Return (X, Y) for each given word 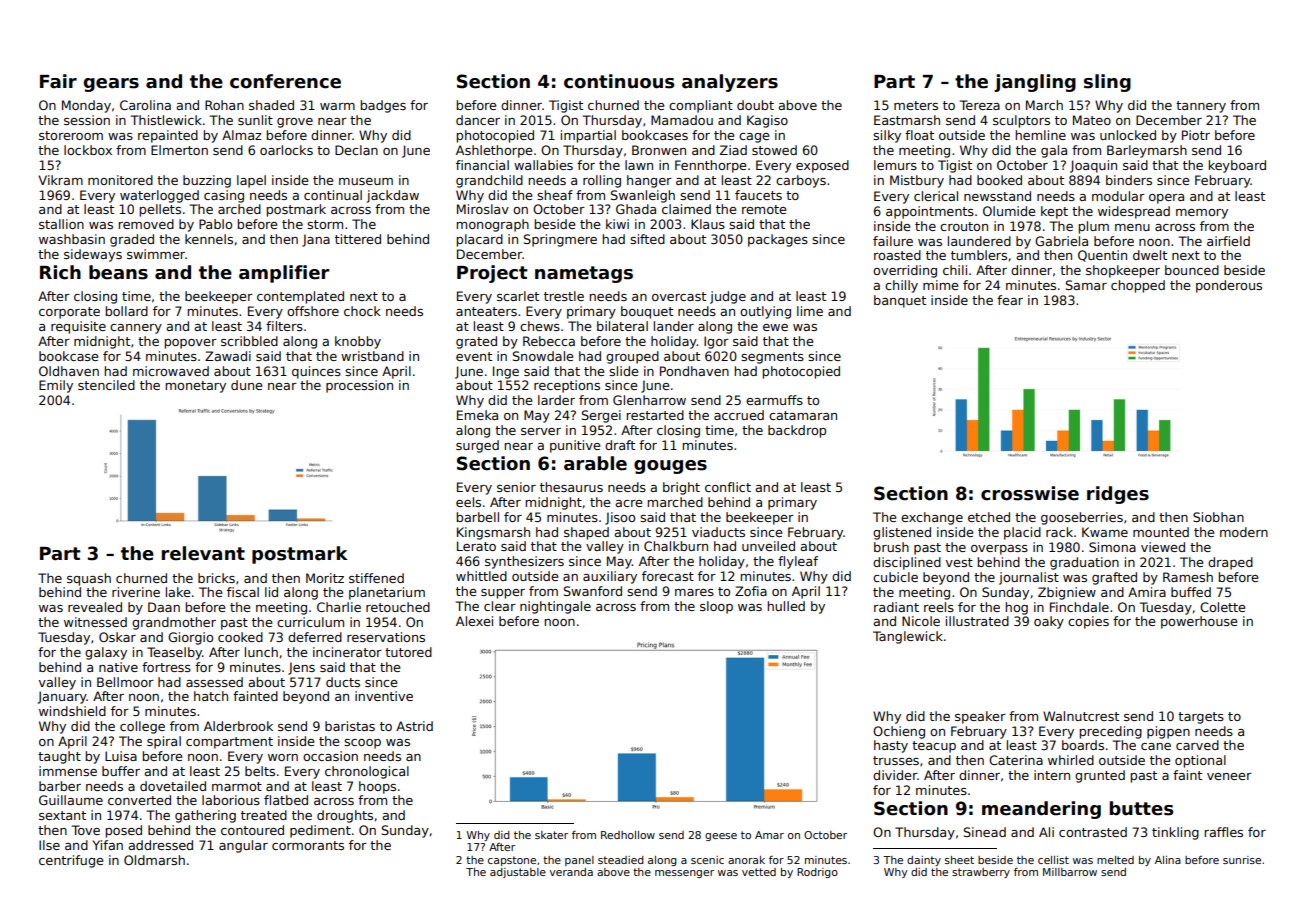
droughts (345, 816)
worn (283, 757)
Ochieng (899, 732)
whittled (481, 576)
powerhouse (1199, 622)
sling (1107, 83)
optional (1200, 761)
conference (285, 81)
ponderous (1229, 286)
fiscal (243, 592)
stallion (61, 224)
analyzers (730, 83)
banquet (900, 301)
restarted (655, 415)
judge (728, 297)
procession (359, 386)
